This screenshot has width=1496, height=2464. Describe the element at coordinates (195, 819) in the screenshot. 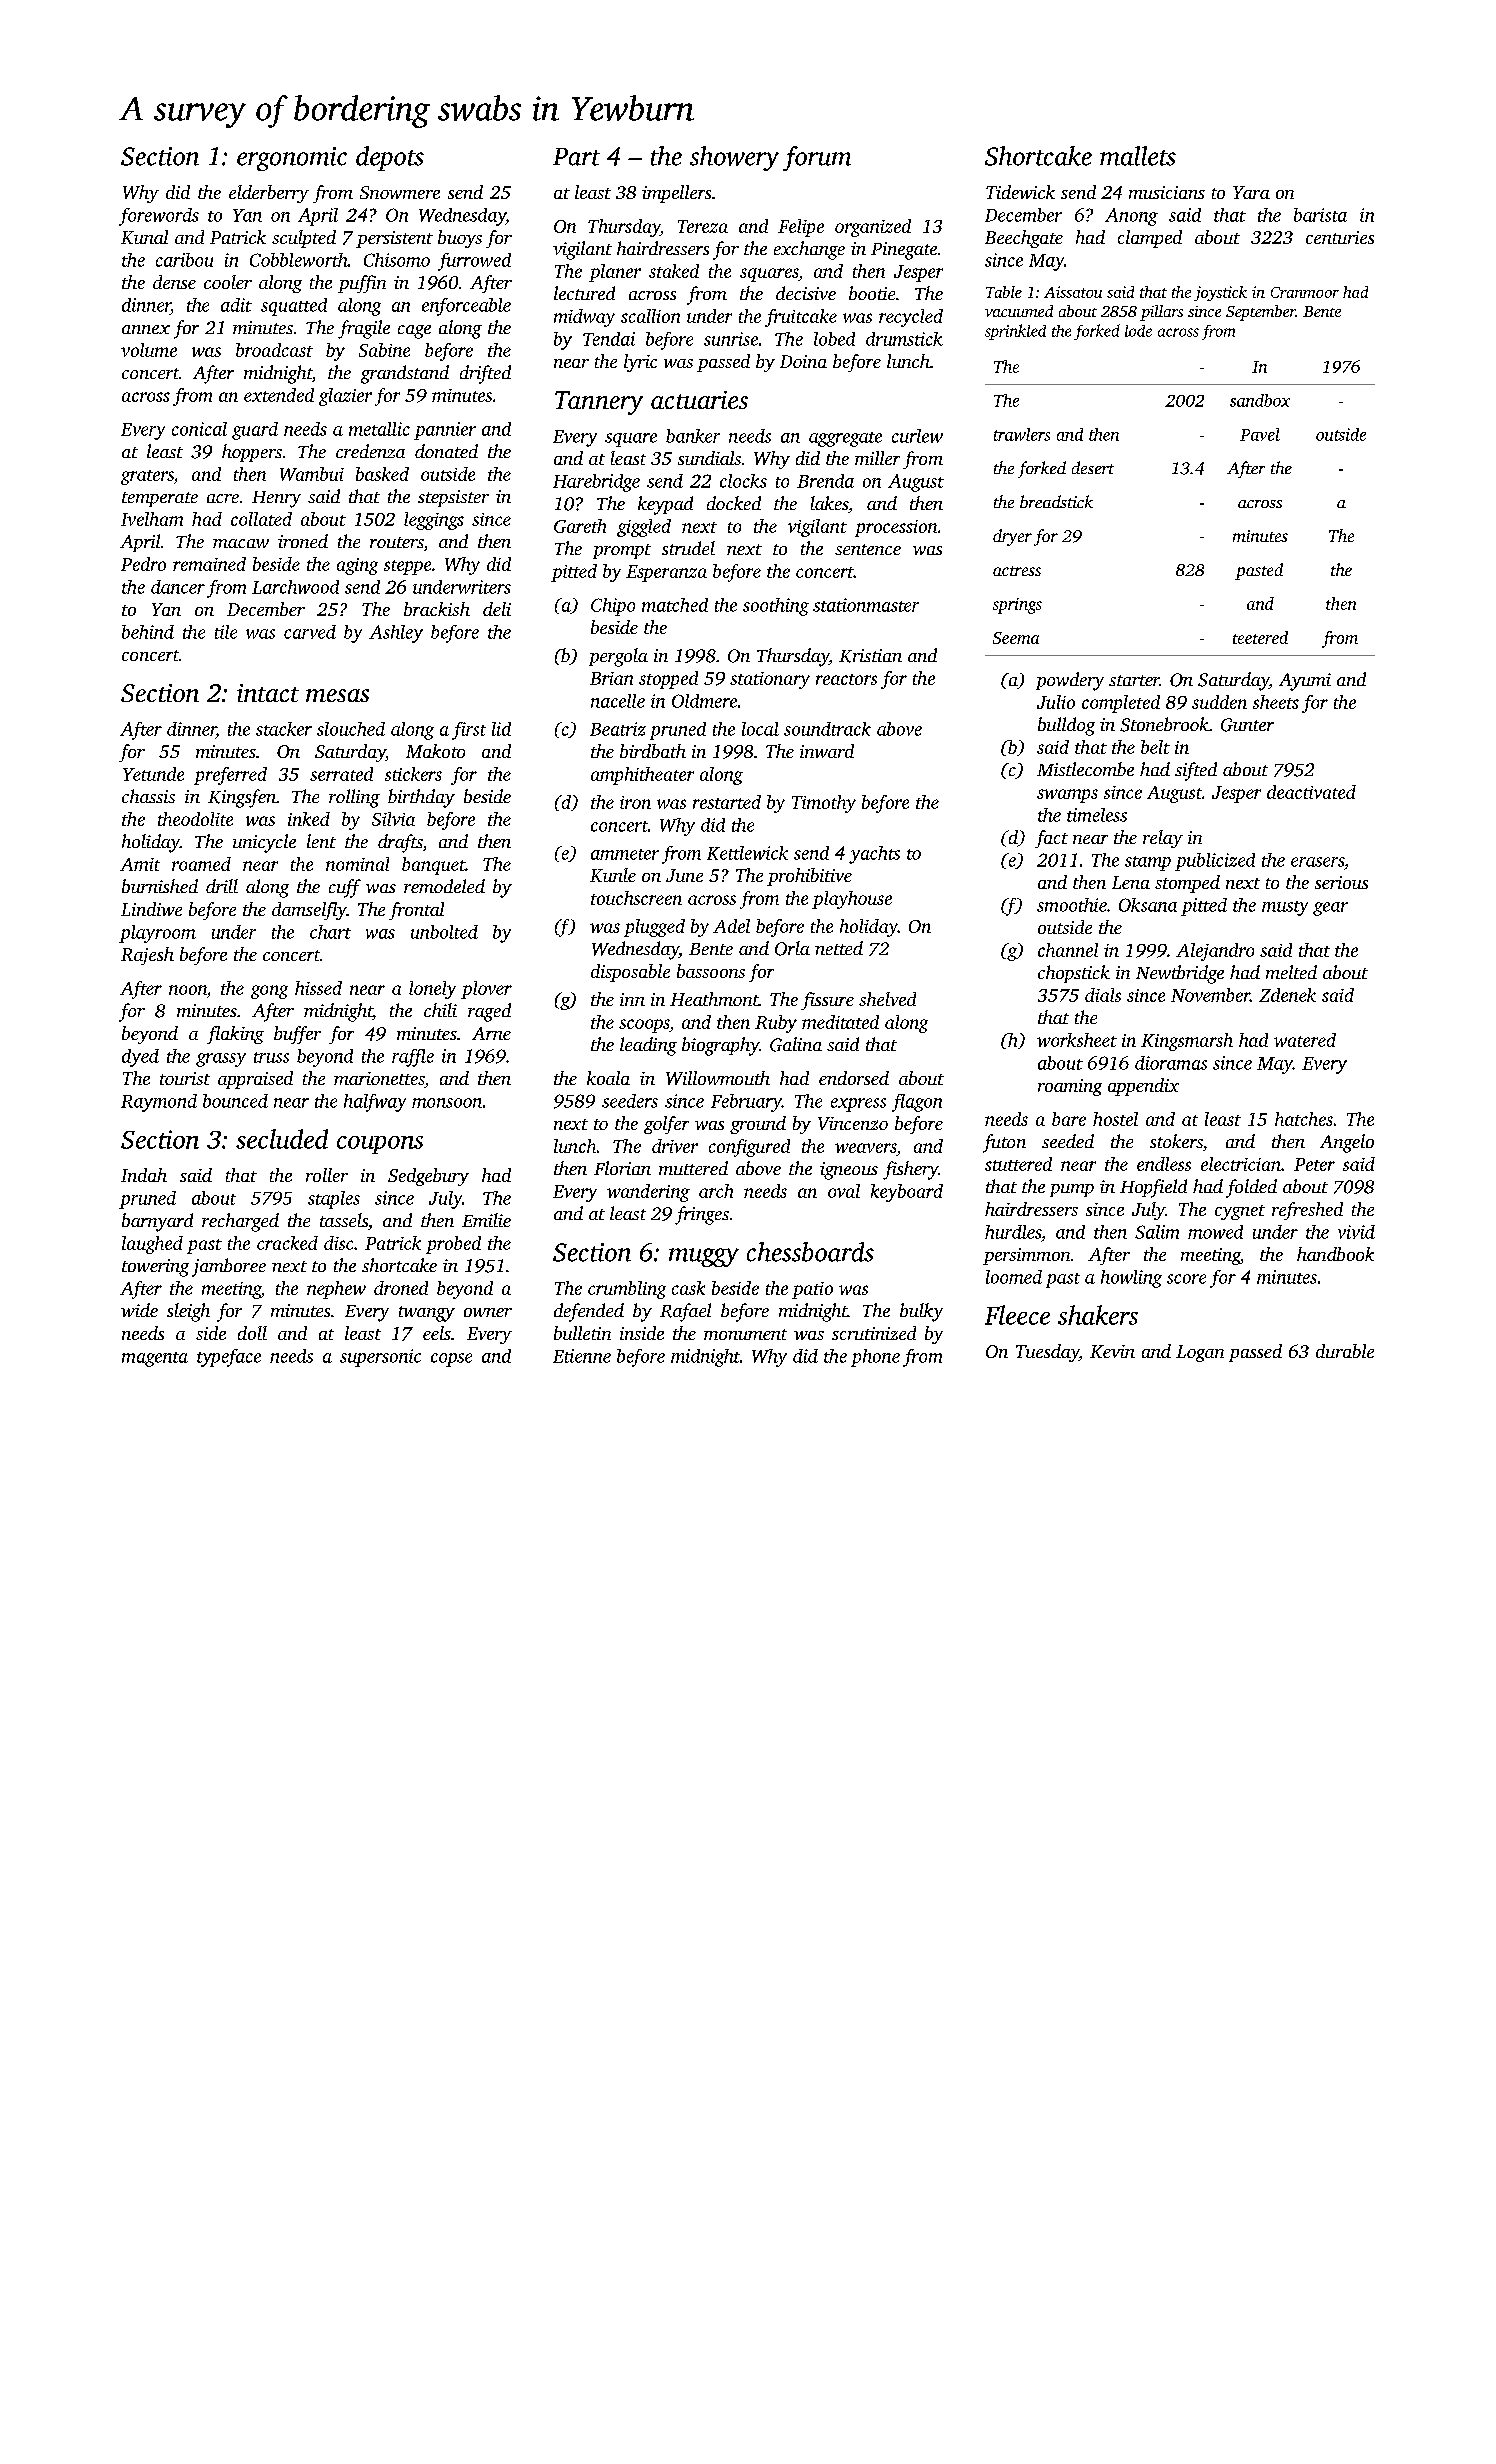

I see `theodolite` at that location.
